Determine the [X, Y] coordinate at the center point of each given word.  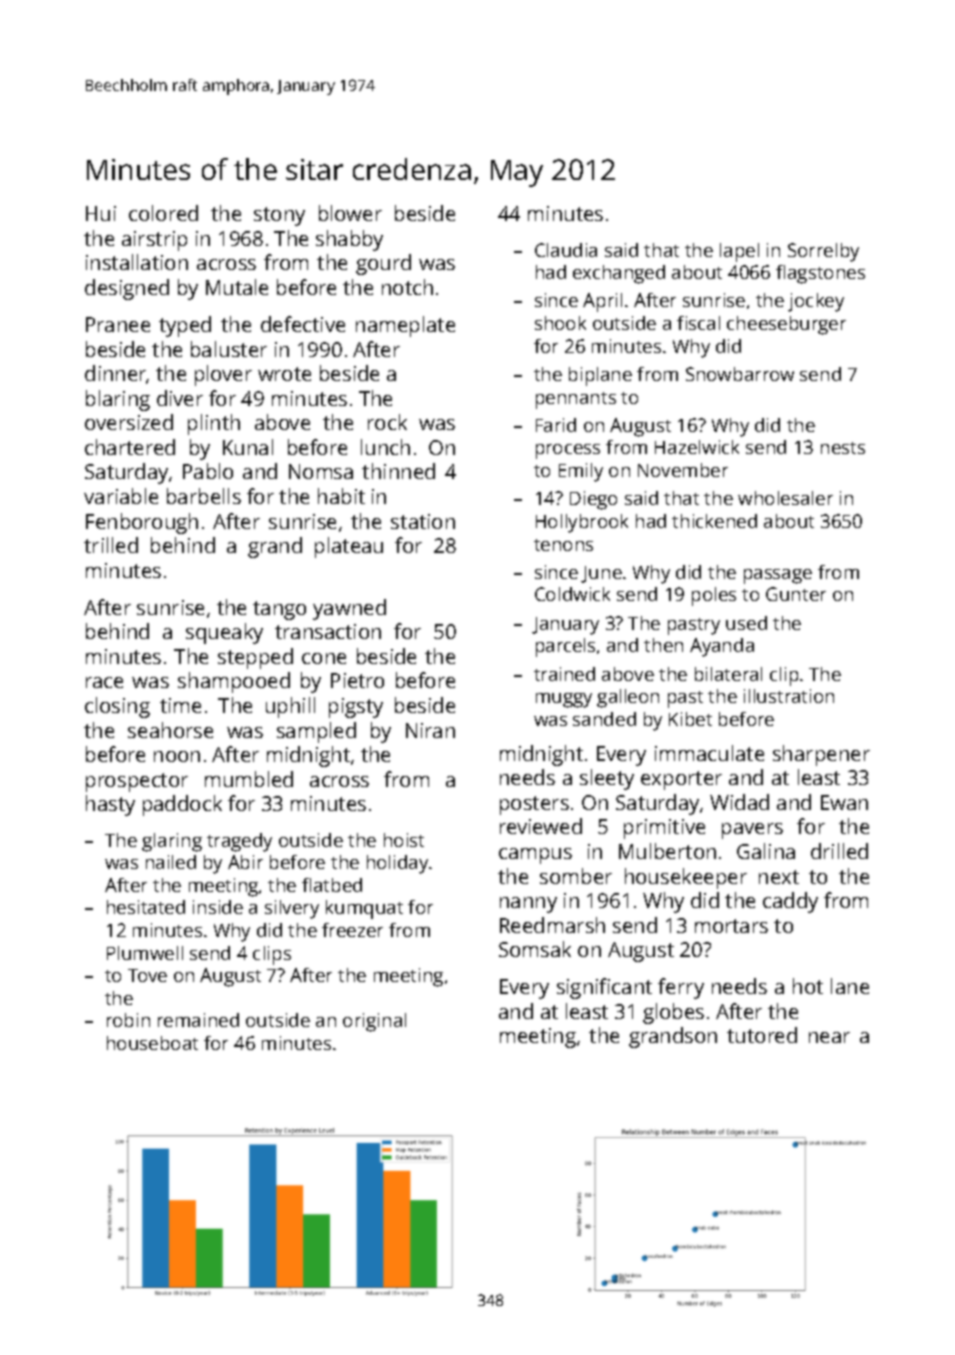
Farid [556, 425]
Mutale [237, 287]
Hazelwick [697, 447]
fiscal [698, 323]
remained [198, 1020]
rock [387, 422]
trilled [111, 545]
